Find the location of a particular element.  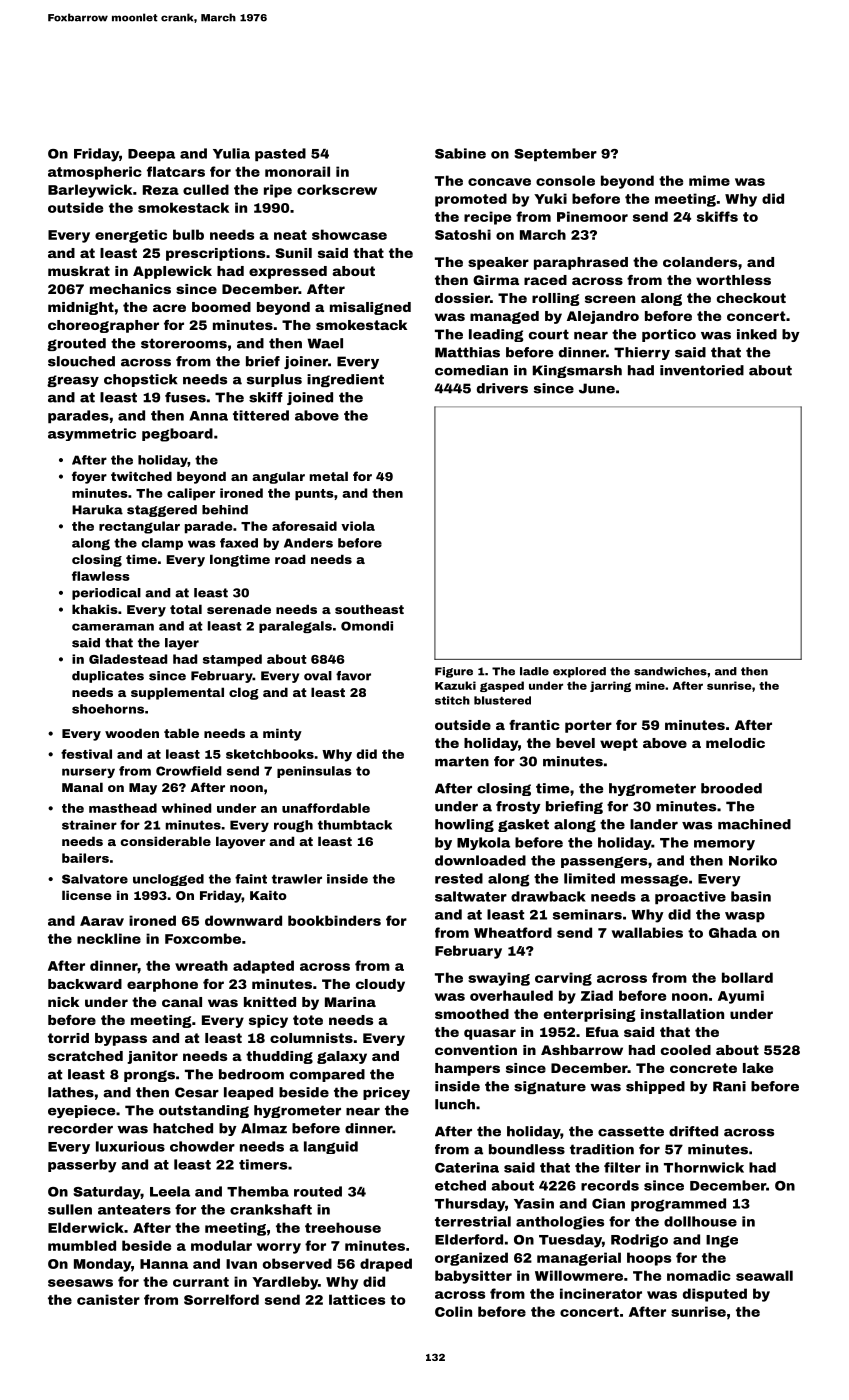

layer is located at coordinates (182, 644).
